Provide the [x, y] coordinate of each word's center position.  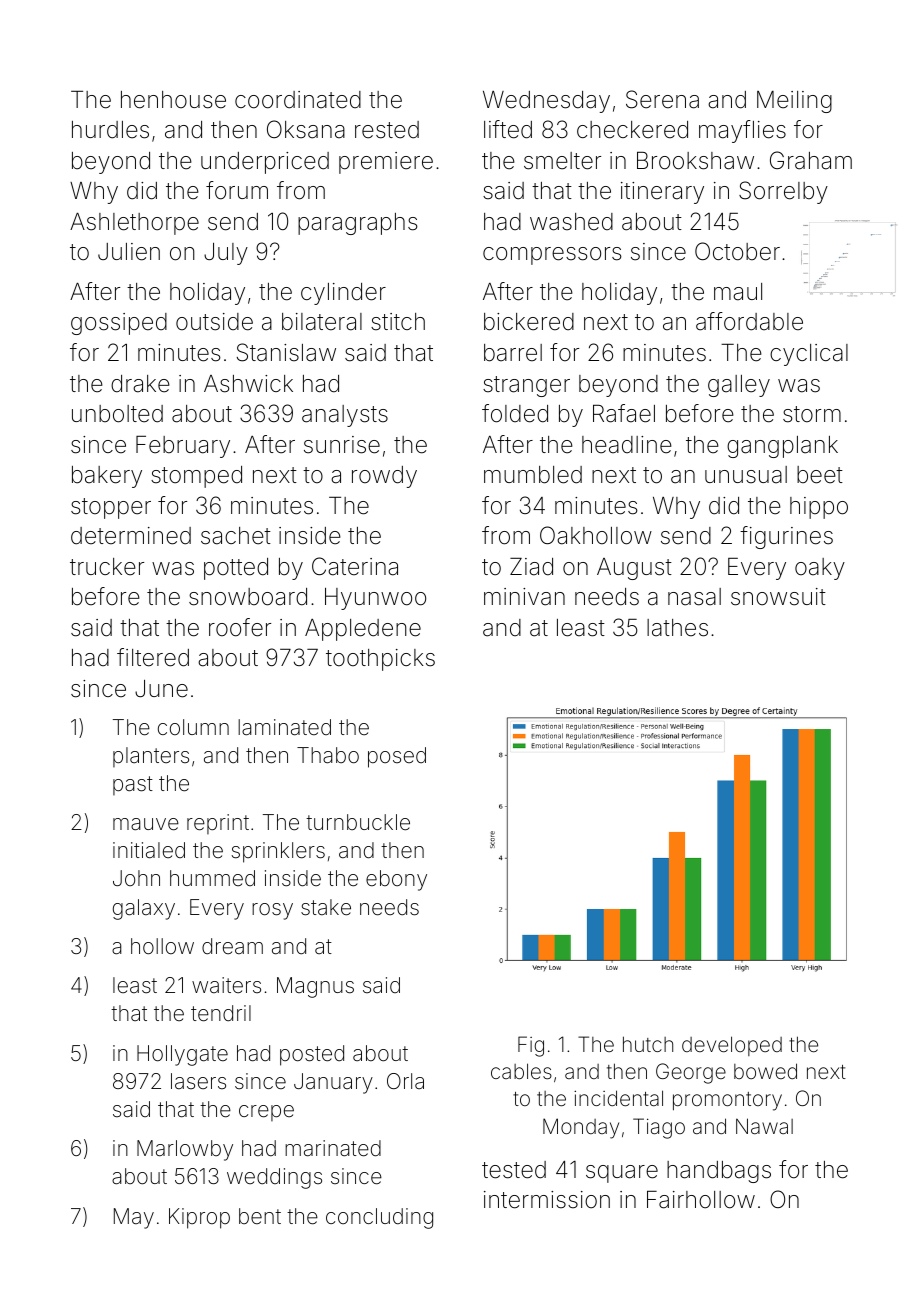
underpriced [265, 163]
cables [521, 1071]
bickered [529, 322]
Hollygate [182, 1055]
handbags [719, 1172]
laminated [284, 727]
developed [732, 1046]
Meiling [794, 102]
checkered [632, 130]
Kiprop [199, 1218]
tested [514, 1170]
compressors [552, 256]
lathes [677, 628]
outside [214, 322]
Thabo [328, 755]
